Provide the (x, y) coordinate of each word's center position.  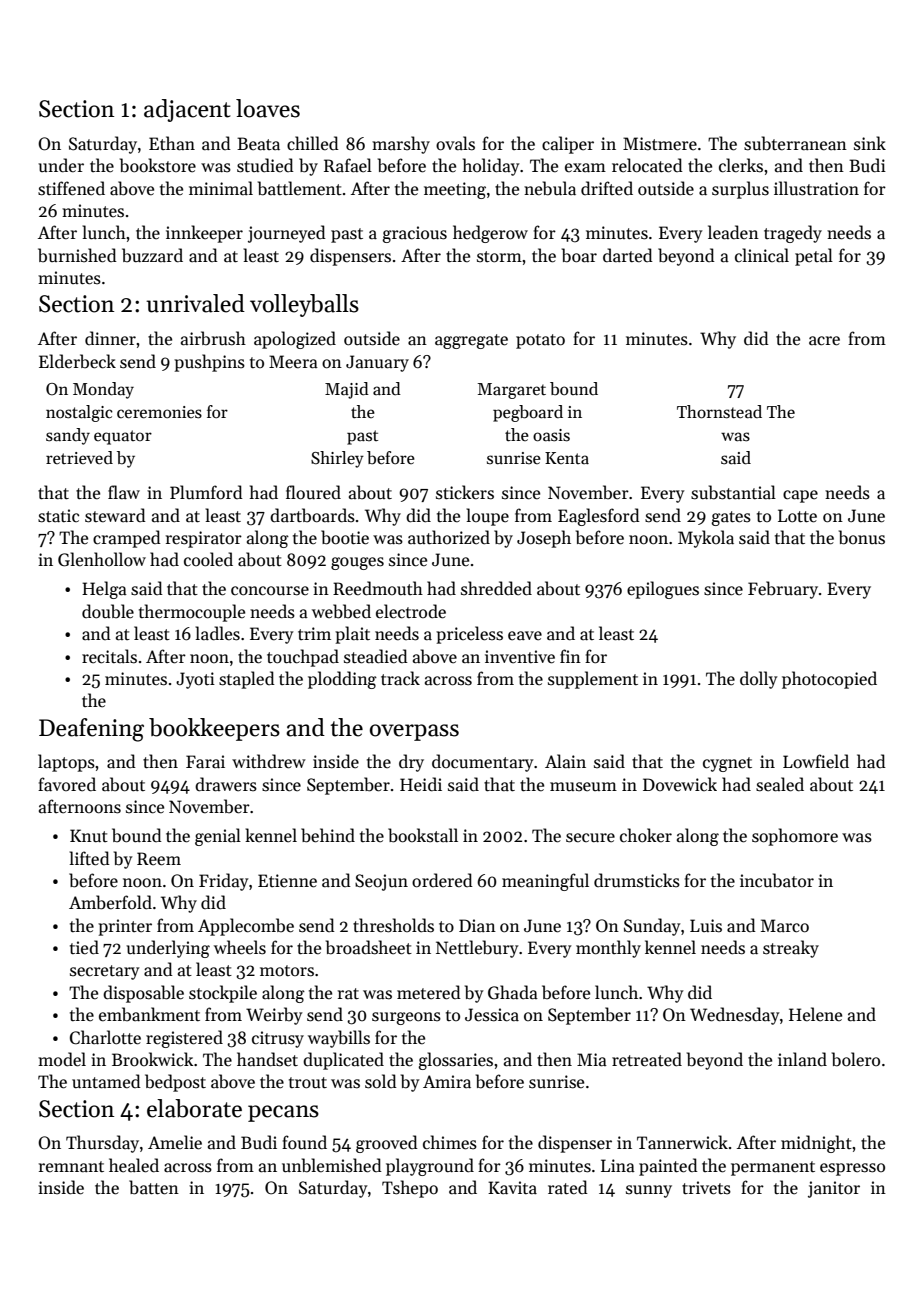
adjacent (187, 110)
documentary (483, 763)
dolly (759, 680)
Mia (592, 1060)
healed (134, 1165)
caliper (568, 145)
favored (67, 784)
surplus (740, 190)
